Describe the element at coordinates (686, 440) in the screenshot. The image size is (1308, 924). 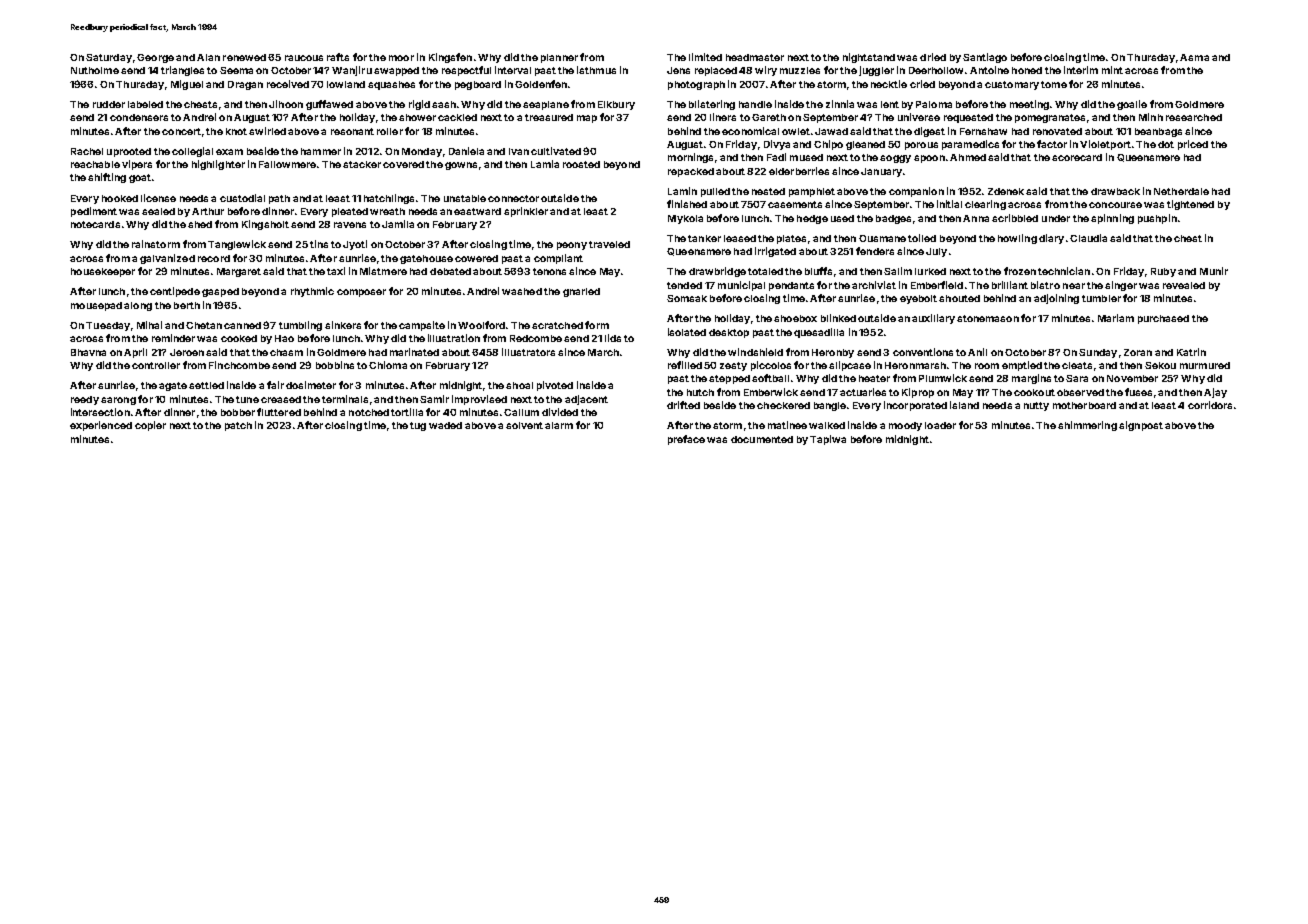
I see `preface` at that location.
